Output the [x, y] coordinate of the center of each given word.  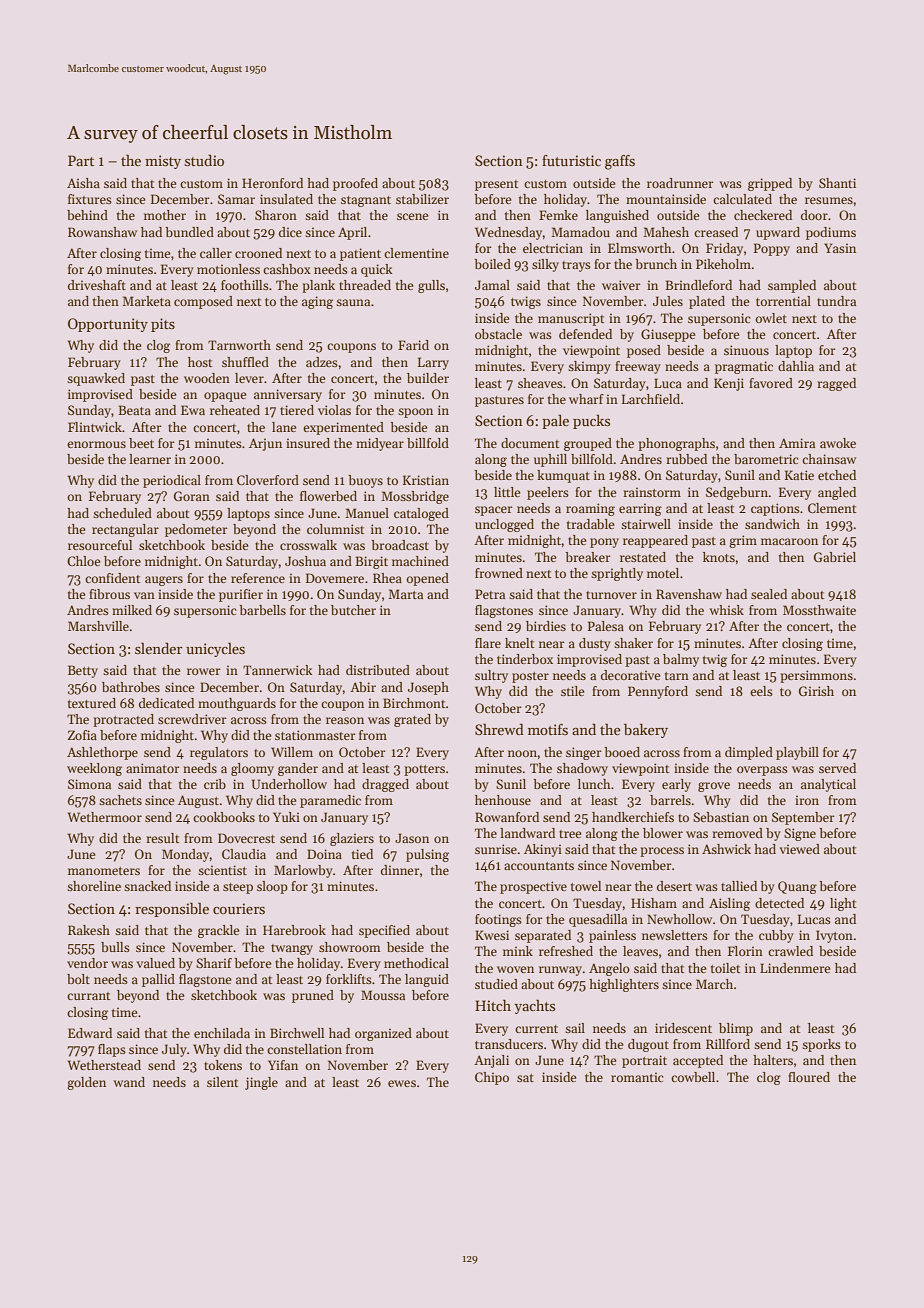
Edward [90, 1033]
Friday [724, 249]
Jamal [492, 285]
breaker [588, 557]
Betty [83, 671]
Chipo [492, 1078]
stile [572, 691]
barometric [766, 459]
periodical [172, 481]
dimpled [749, 753]
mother [165, 215]
